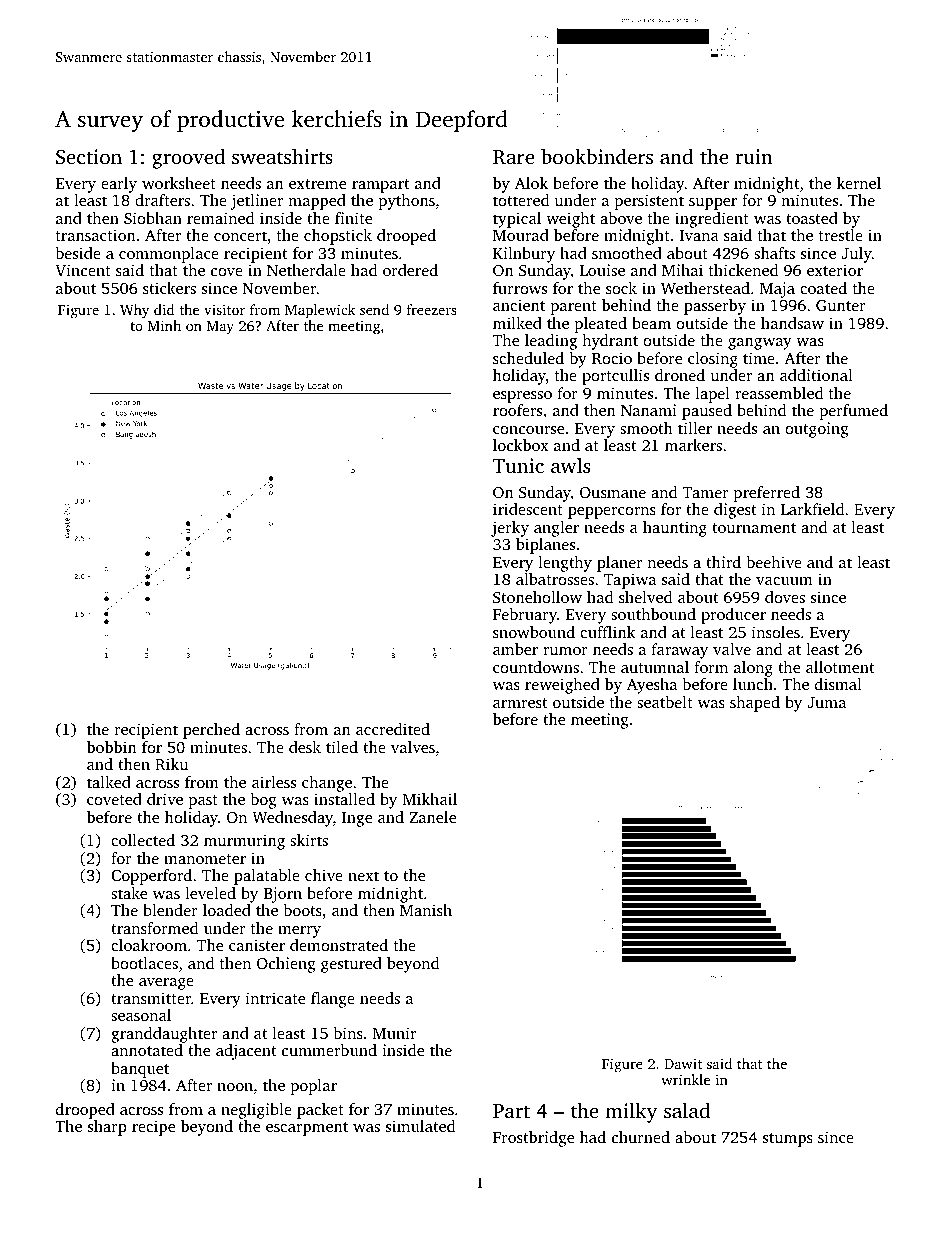 This document has width=952, height=1233. I want to click on beehive, so click(774, 562).
